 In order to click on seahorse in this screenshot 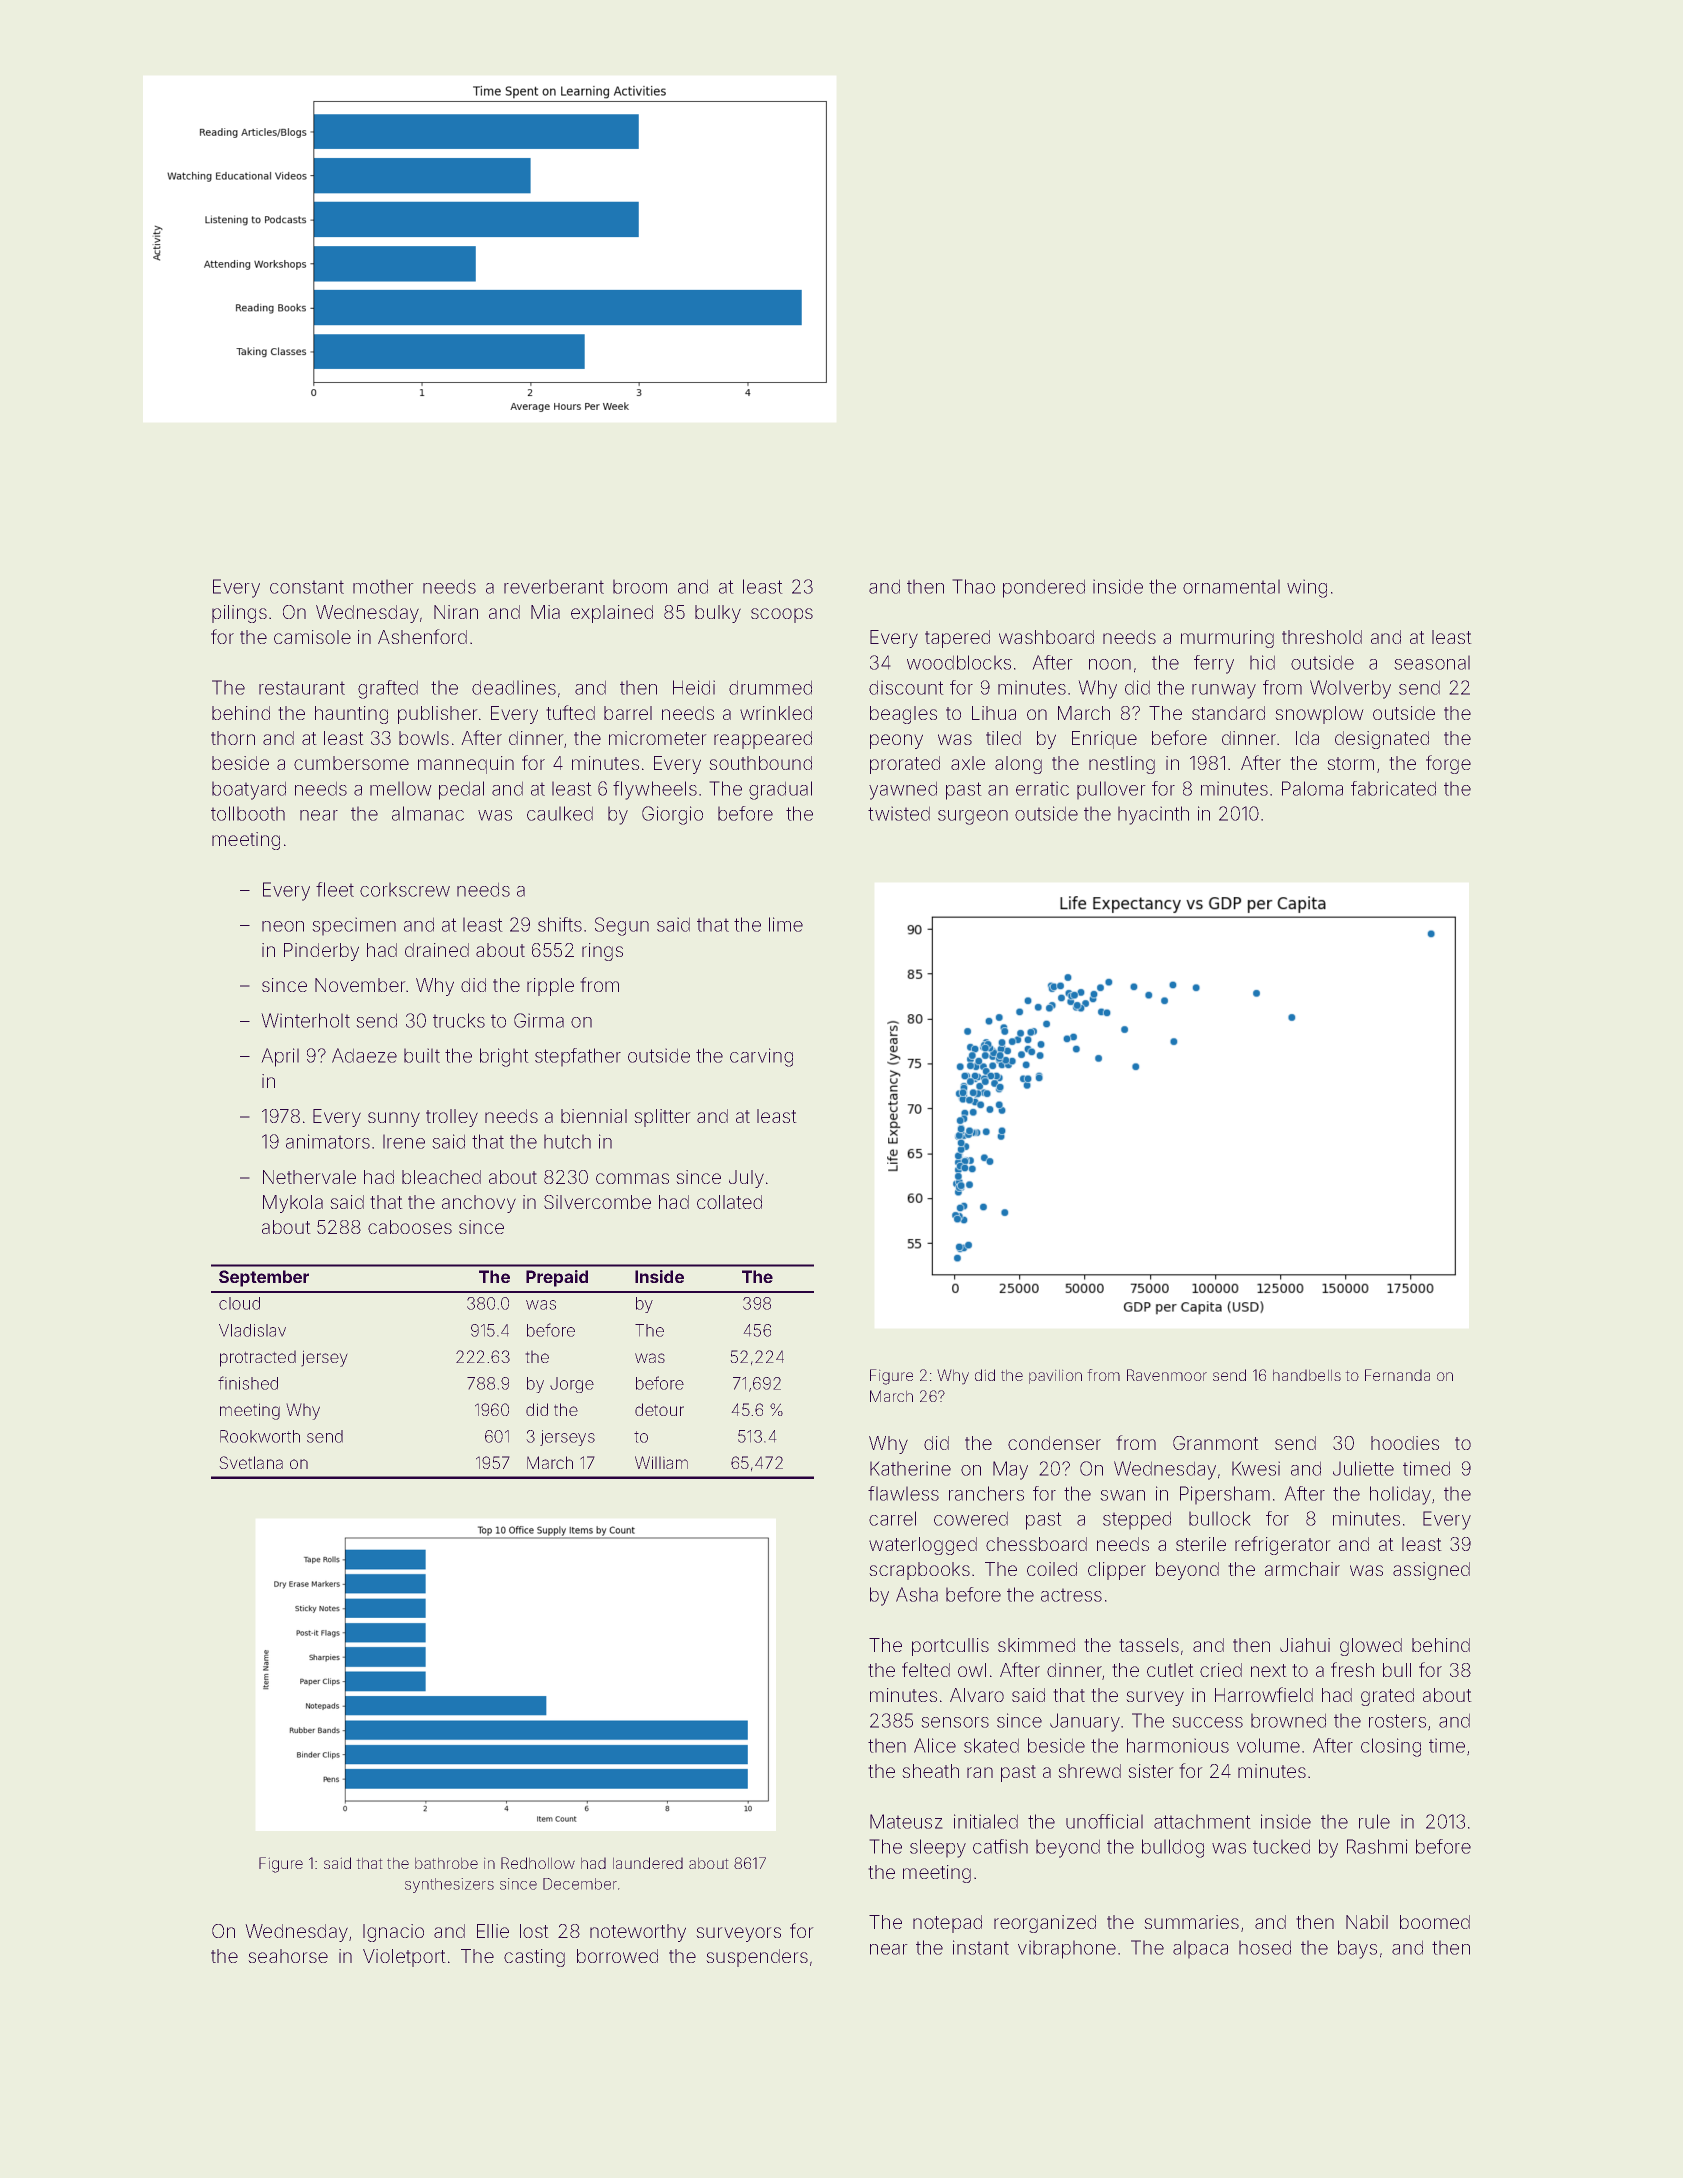, I will do `click(288, 1956)`.
